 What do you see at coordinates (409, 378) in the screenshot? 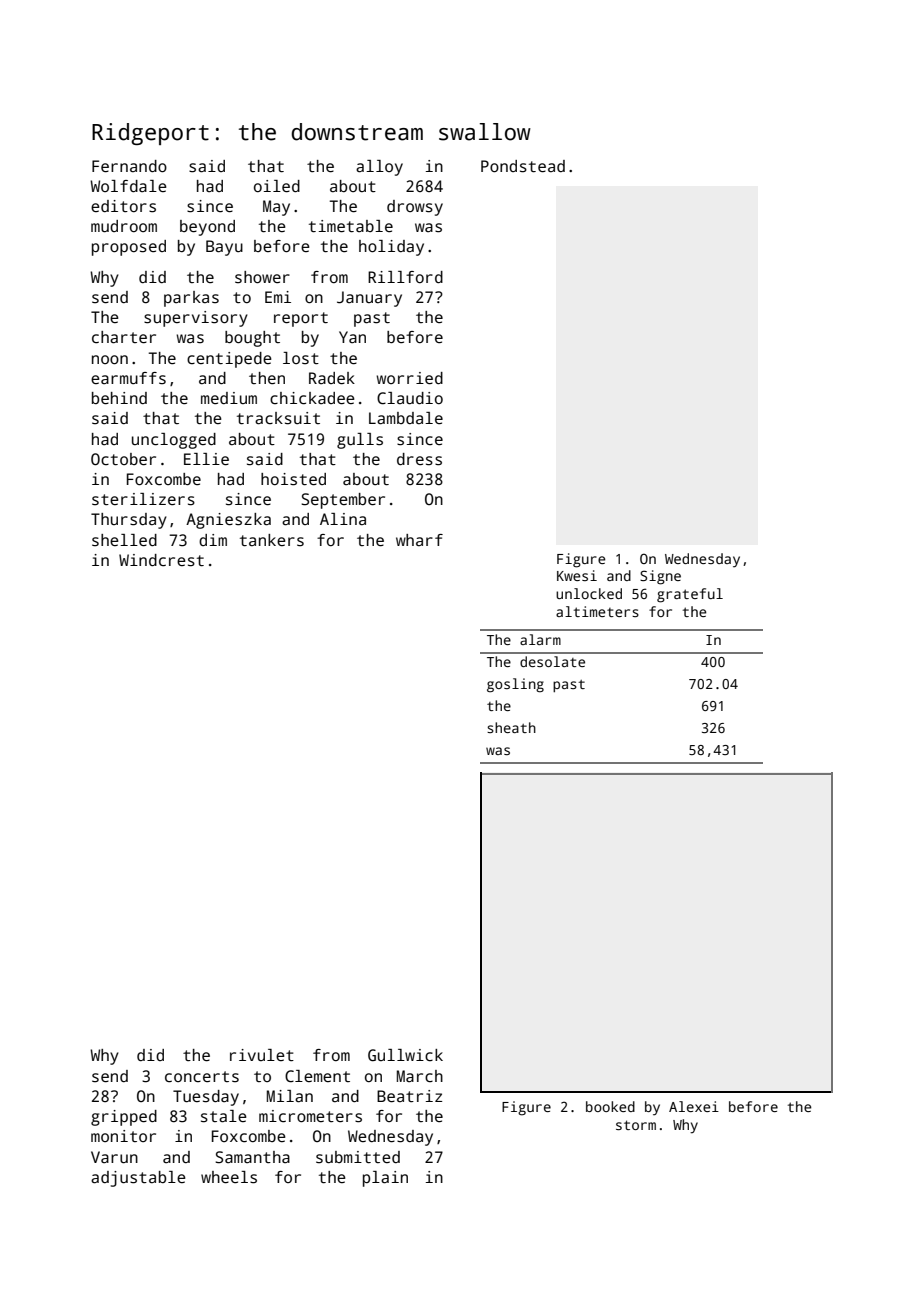
I see `worried` at bounding box center [409, 378].
